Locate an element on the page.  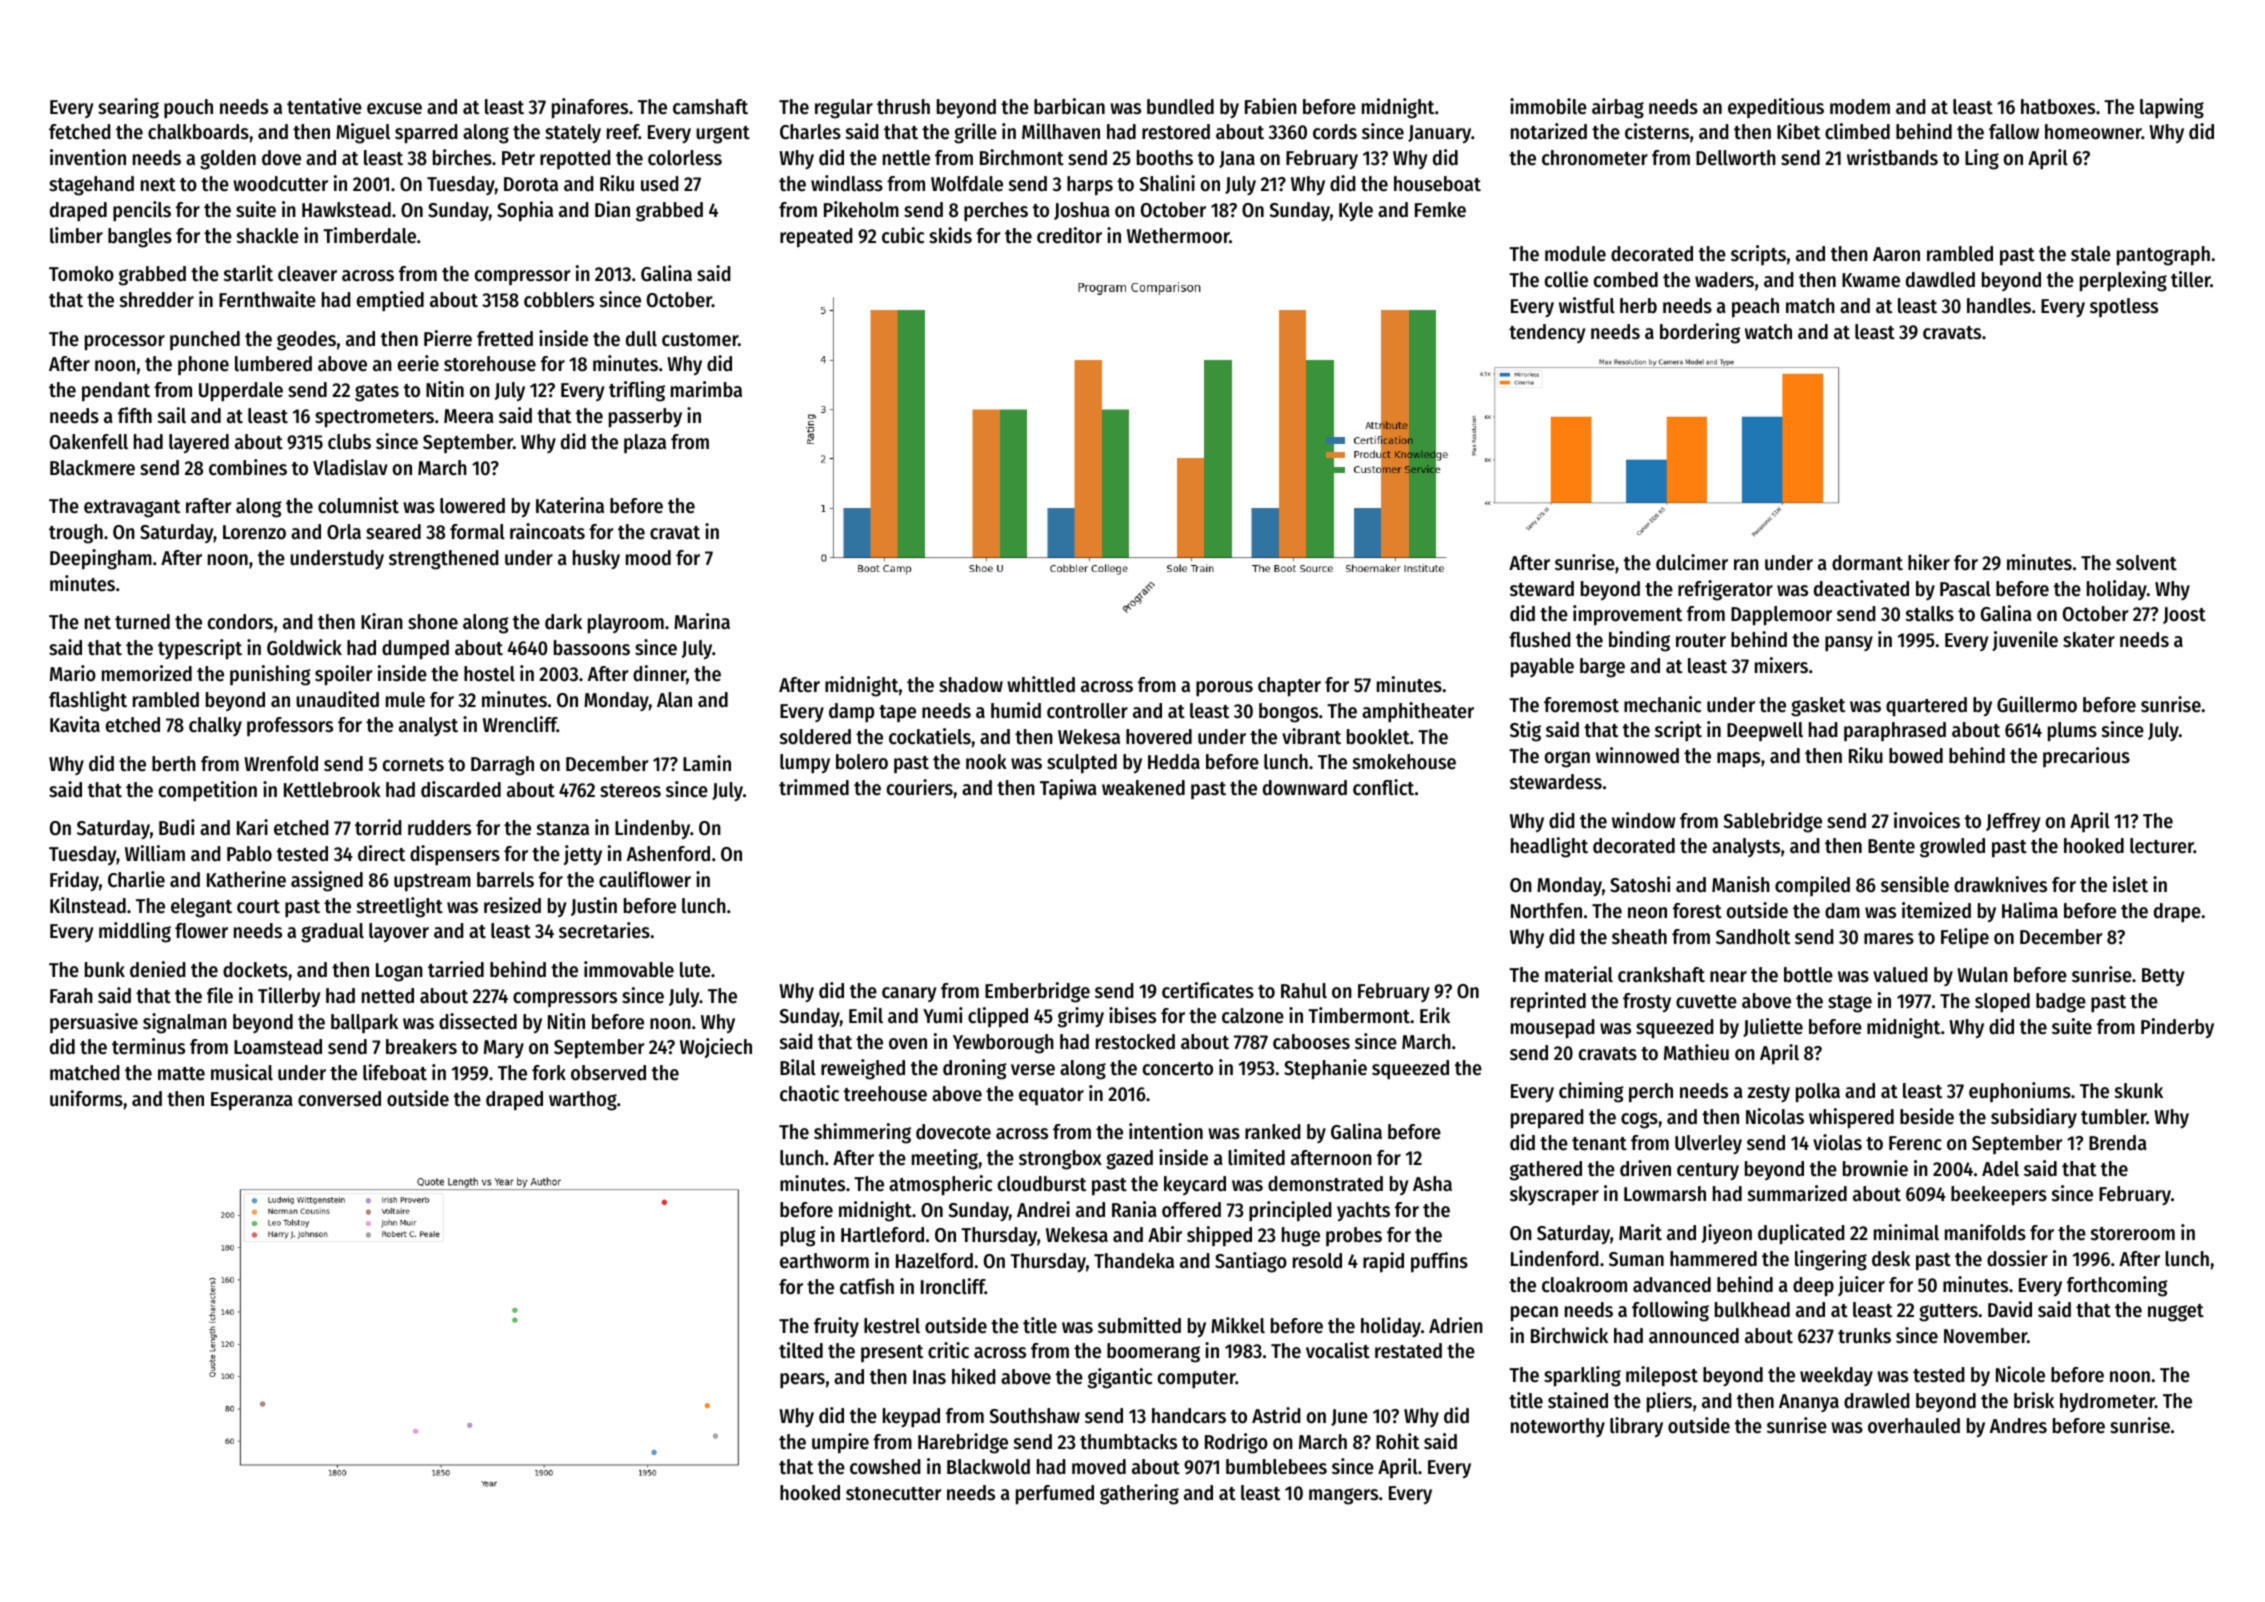
cowshed is located at coordinates (885, 1467).
